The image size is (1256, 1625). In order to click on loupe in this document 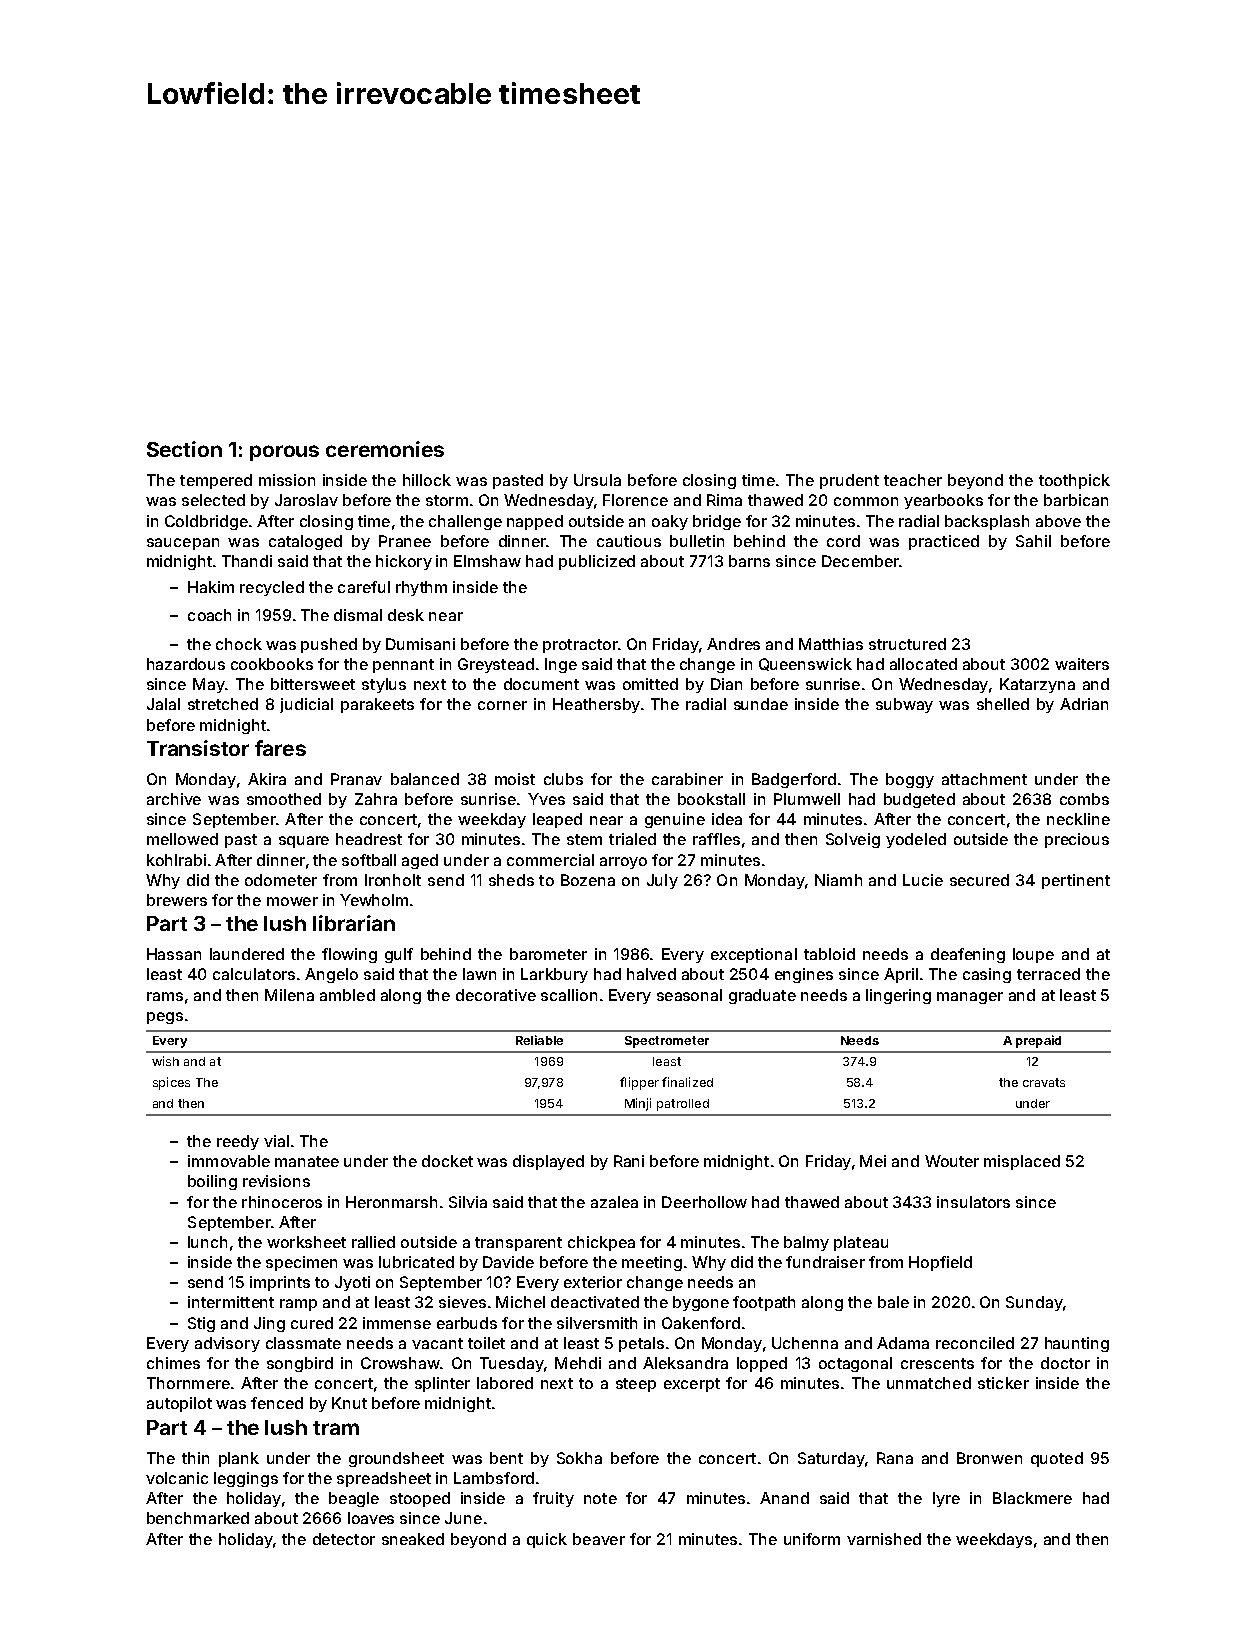, I will do `click(1033, 955)`.
